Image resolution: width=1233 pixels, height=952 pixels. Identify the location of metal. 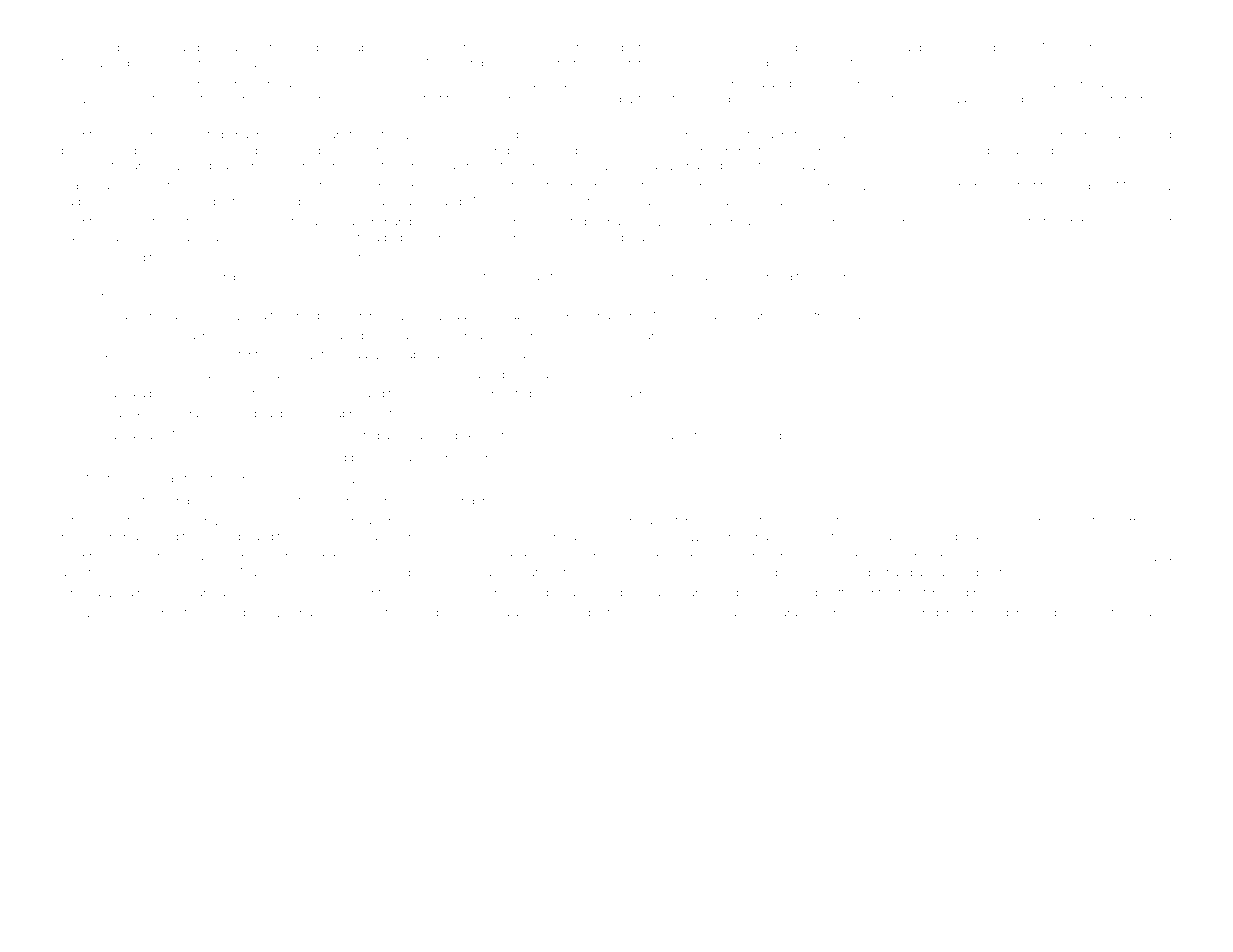
(849, 316).
